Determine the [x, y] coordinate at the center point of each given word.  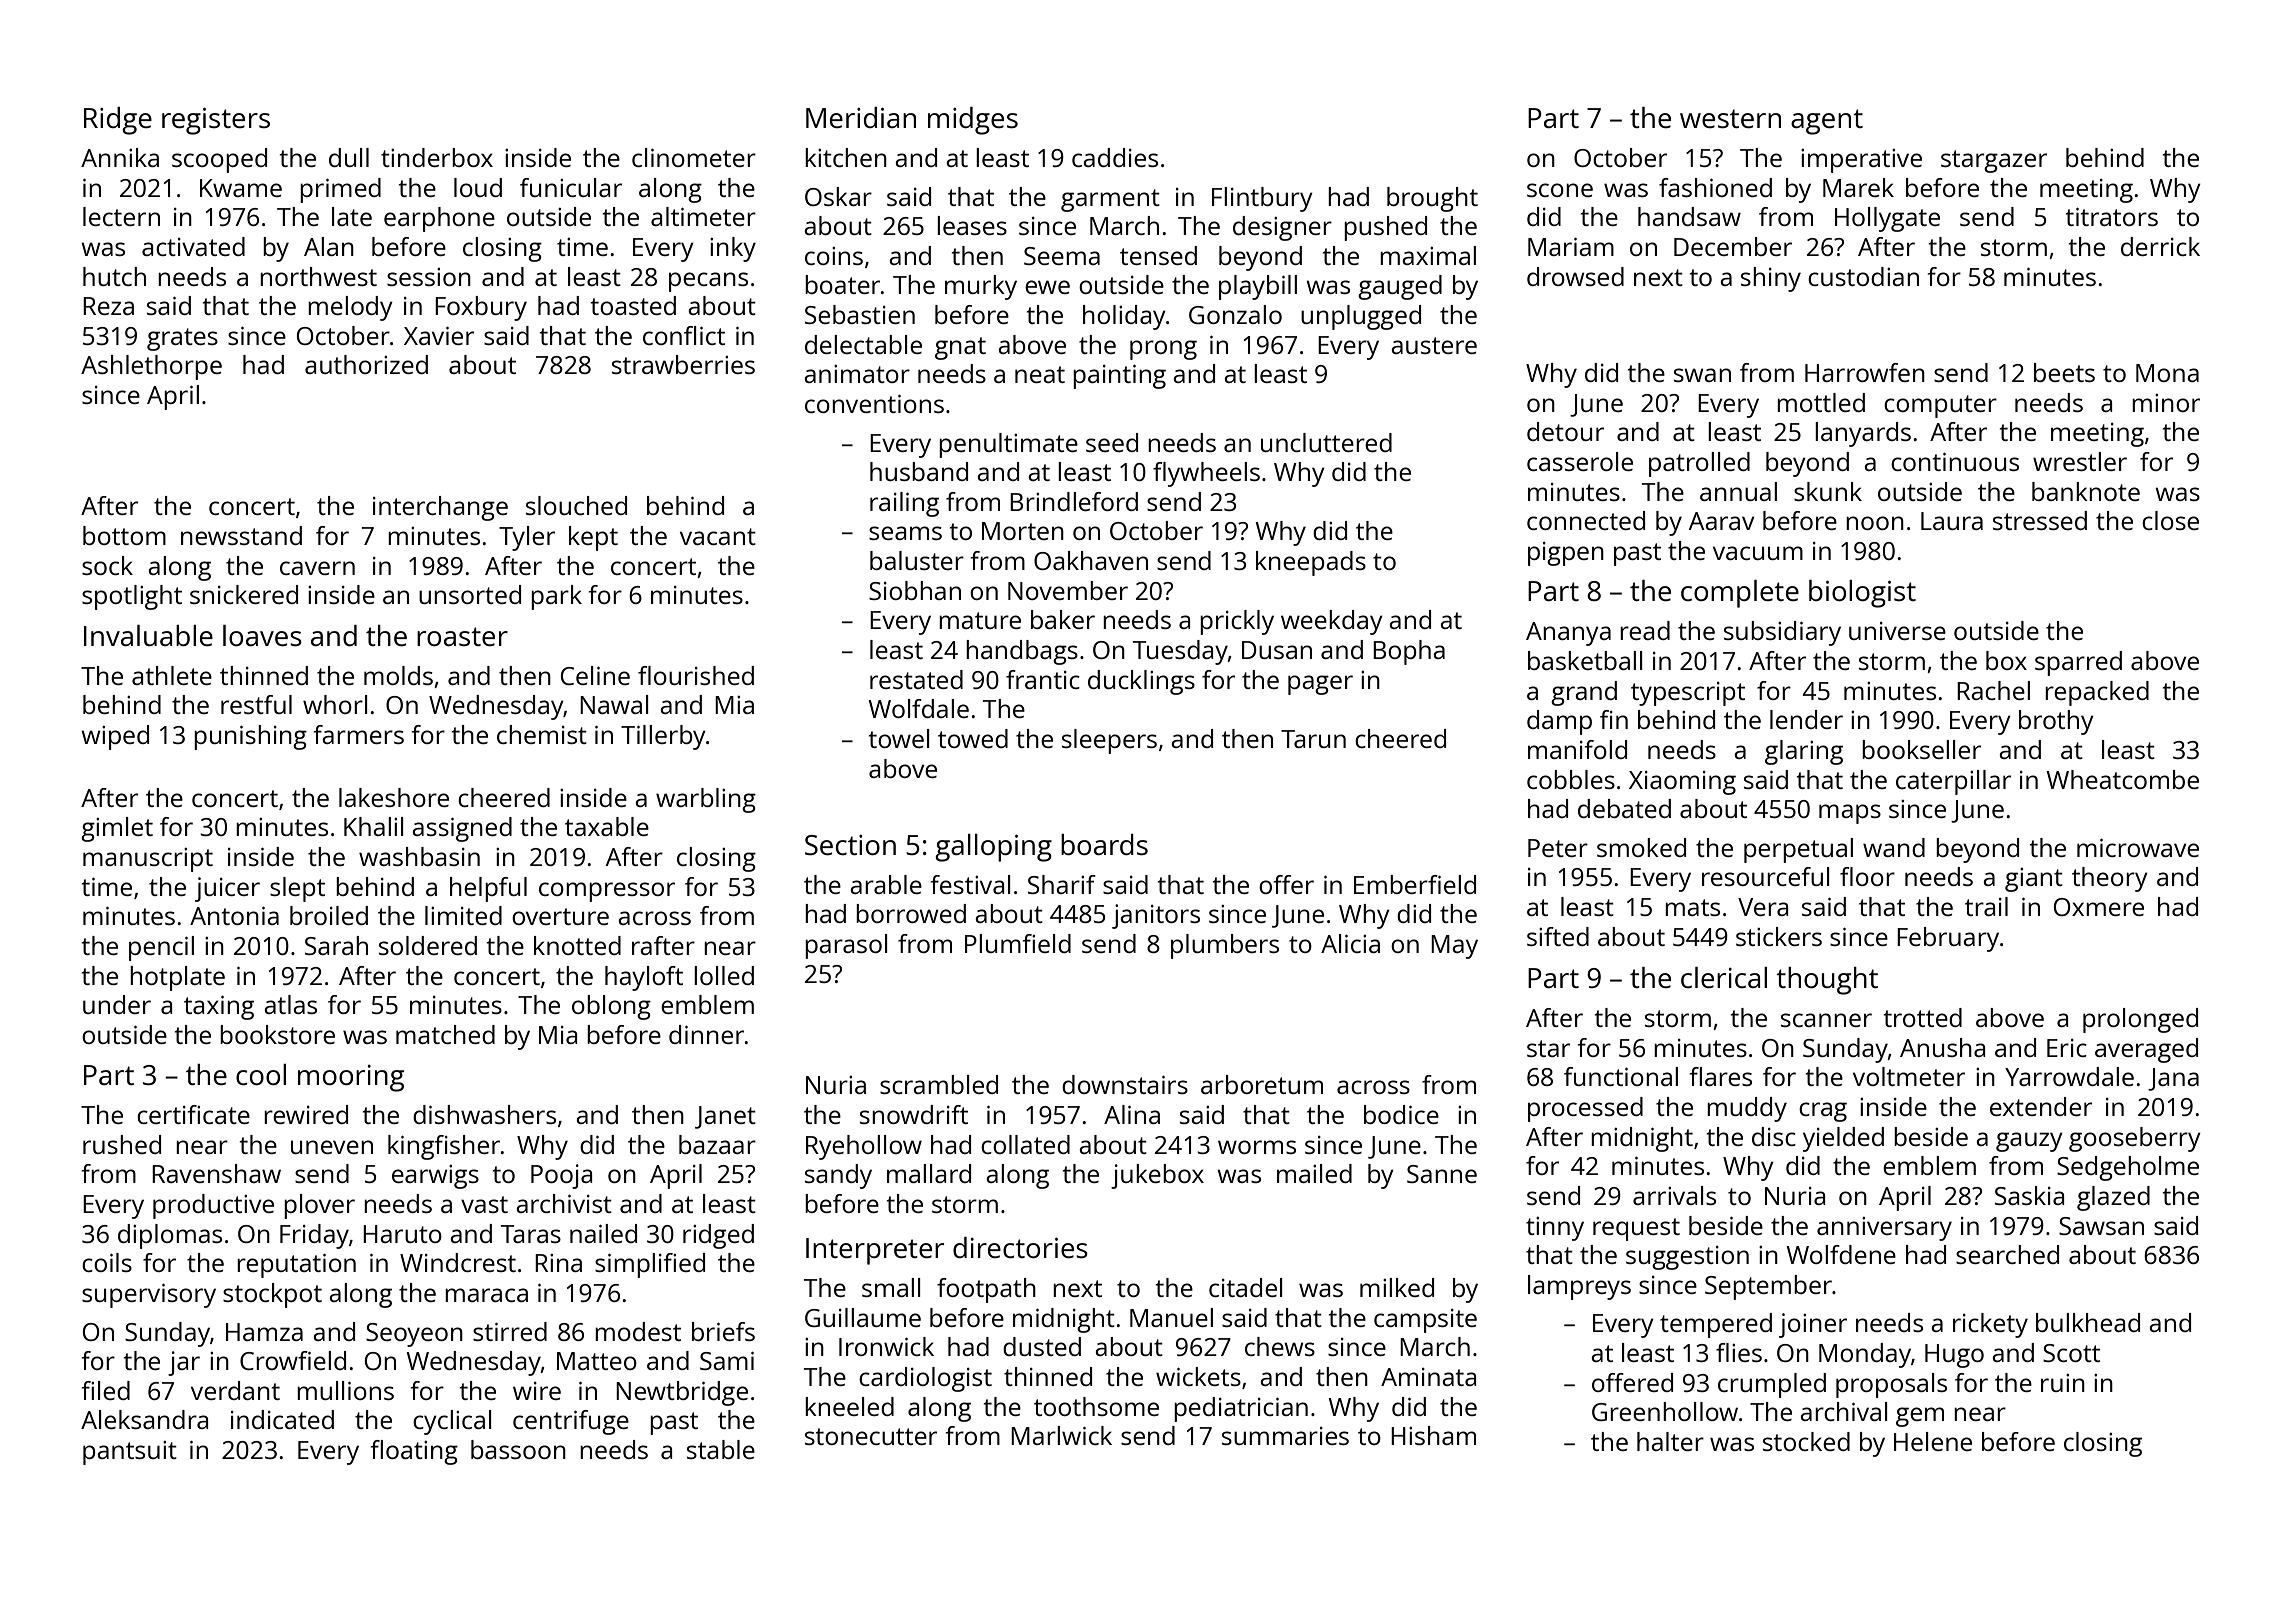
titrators [2112, 217]
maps [1850, 814]
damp [1559, 722]
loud [478, 187]
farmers [359, 734]
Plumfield [1018, 943]
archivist [564, 1203]
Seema [1062, 256]
